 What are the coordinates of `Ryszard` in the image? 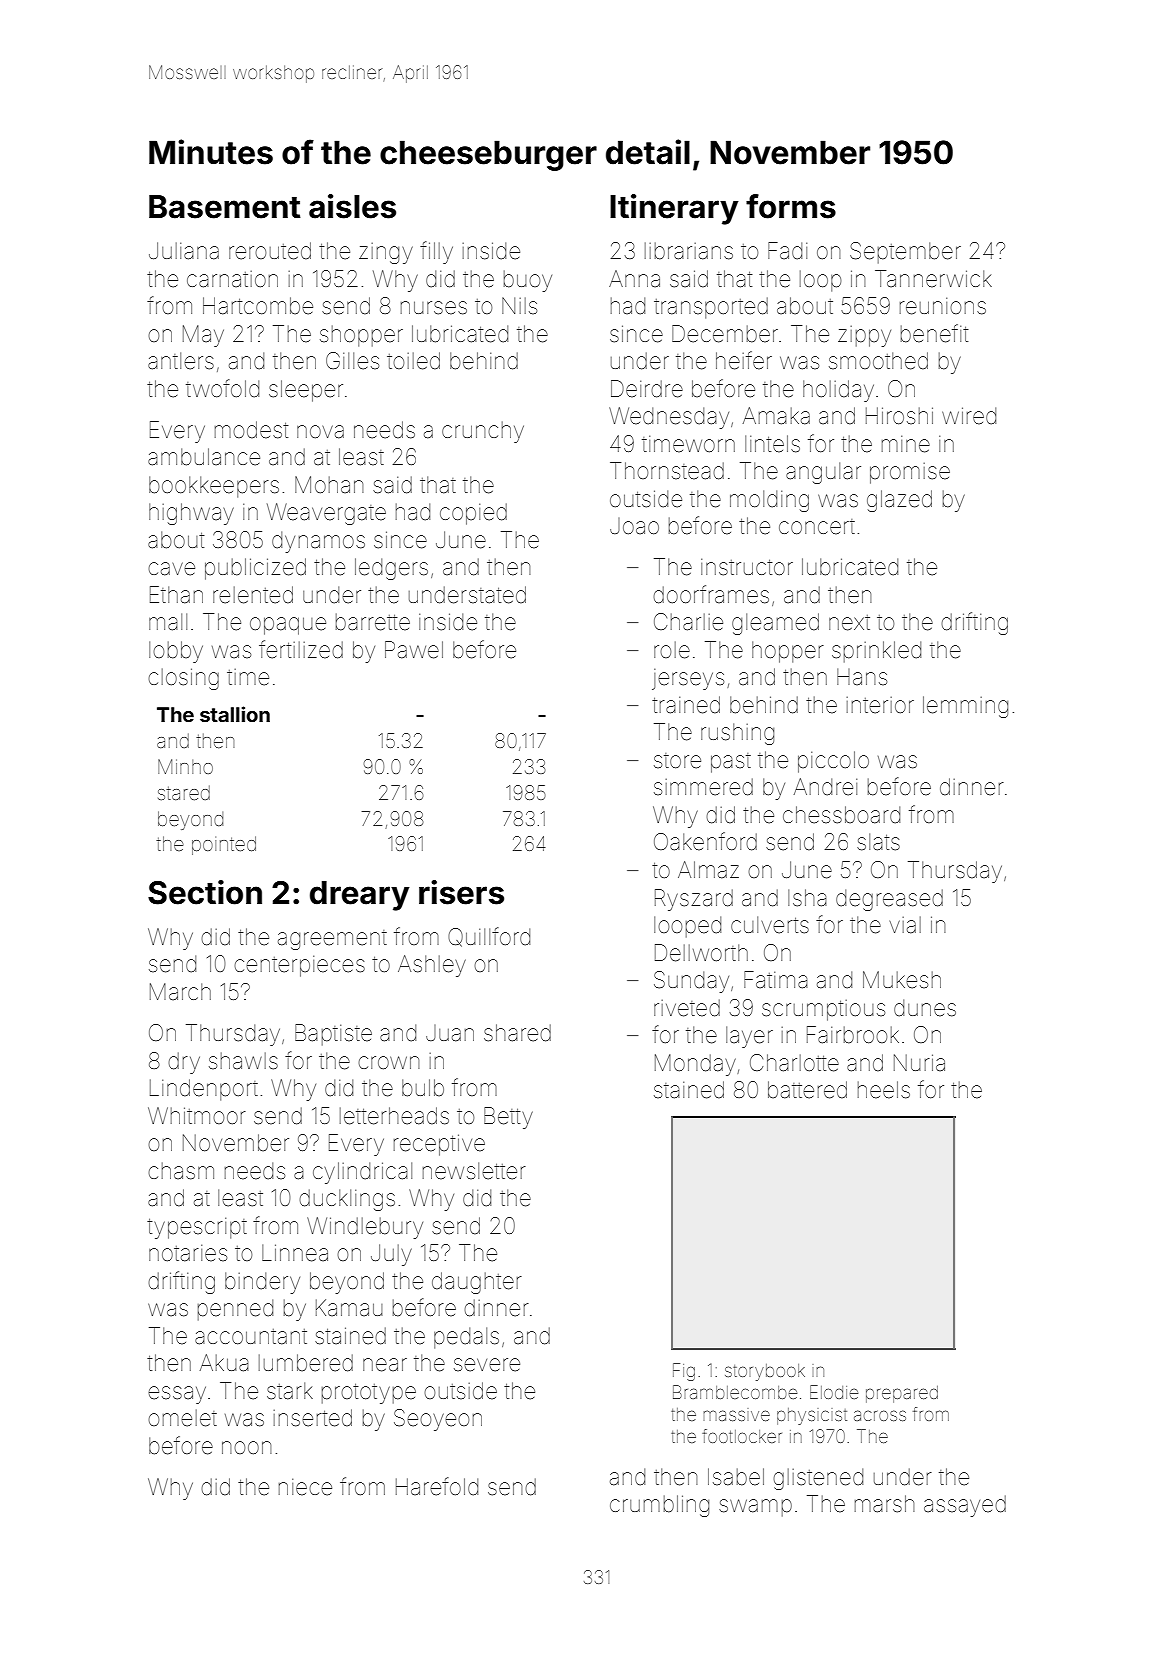 It's located at (694, 900).
